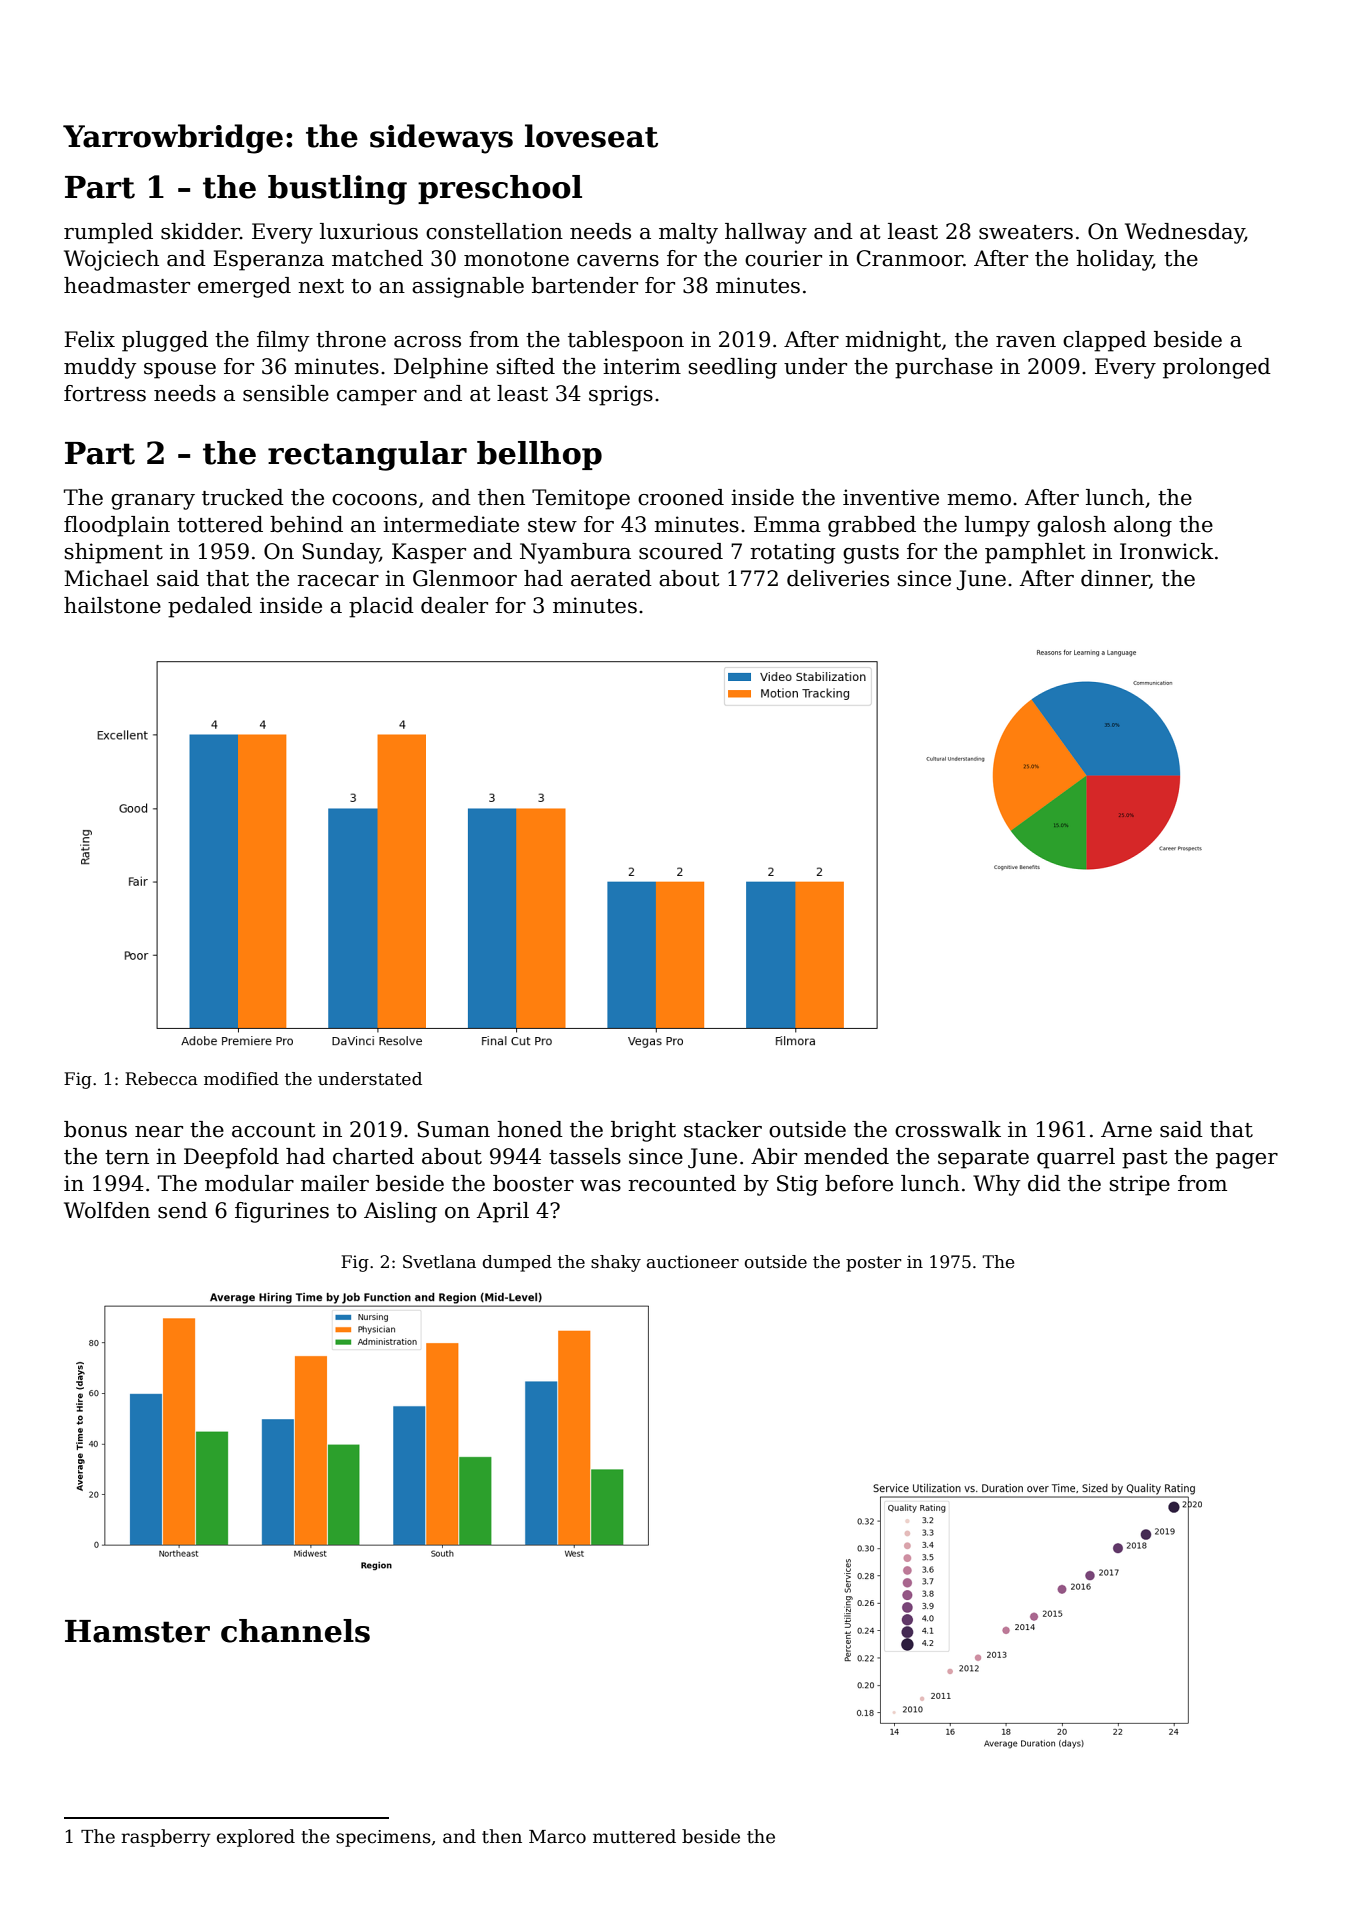  What do you see at coordinates (137, 1631) in the screenshot?
I see `Hamster` at bounding box center [137, 1631].
